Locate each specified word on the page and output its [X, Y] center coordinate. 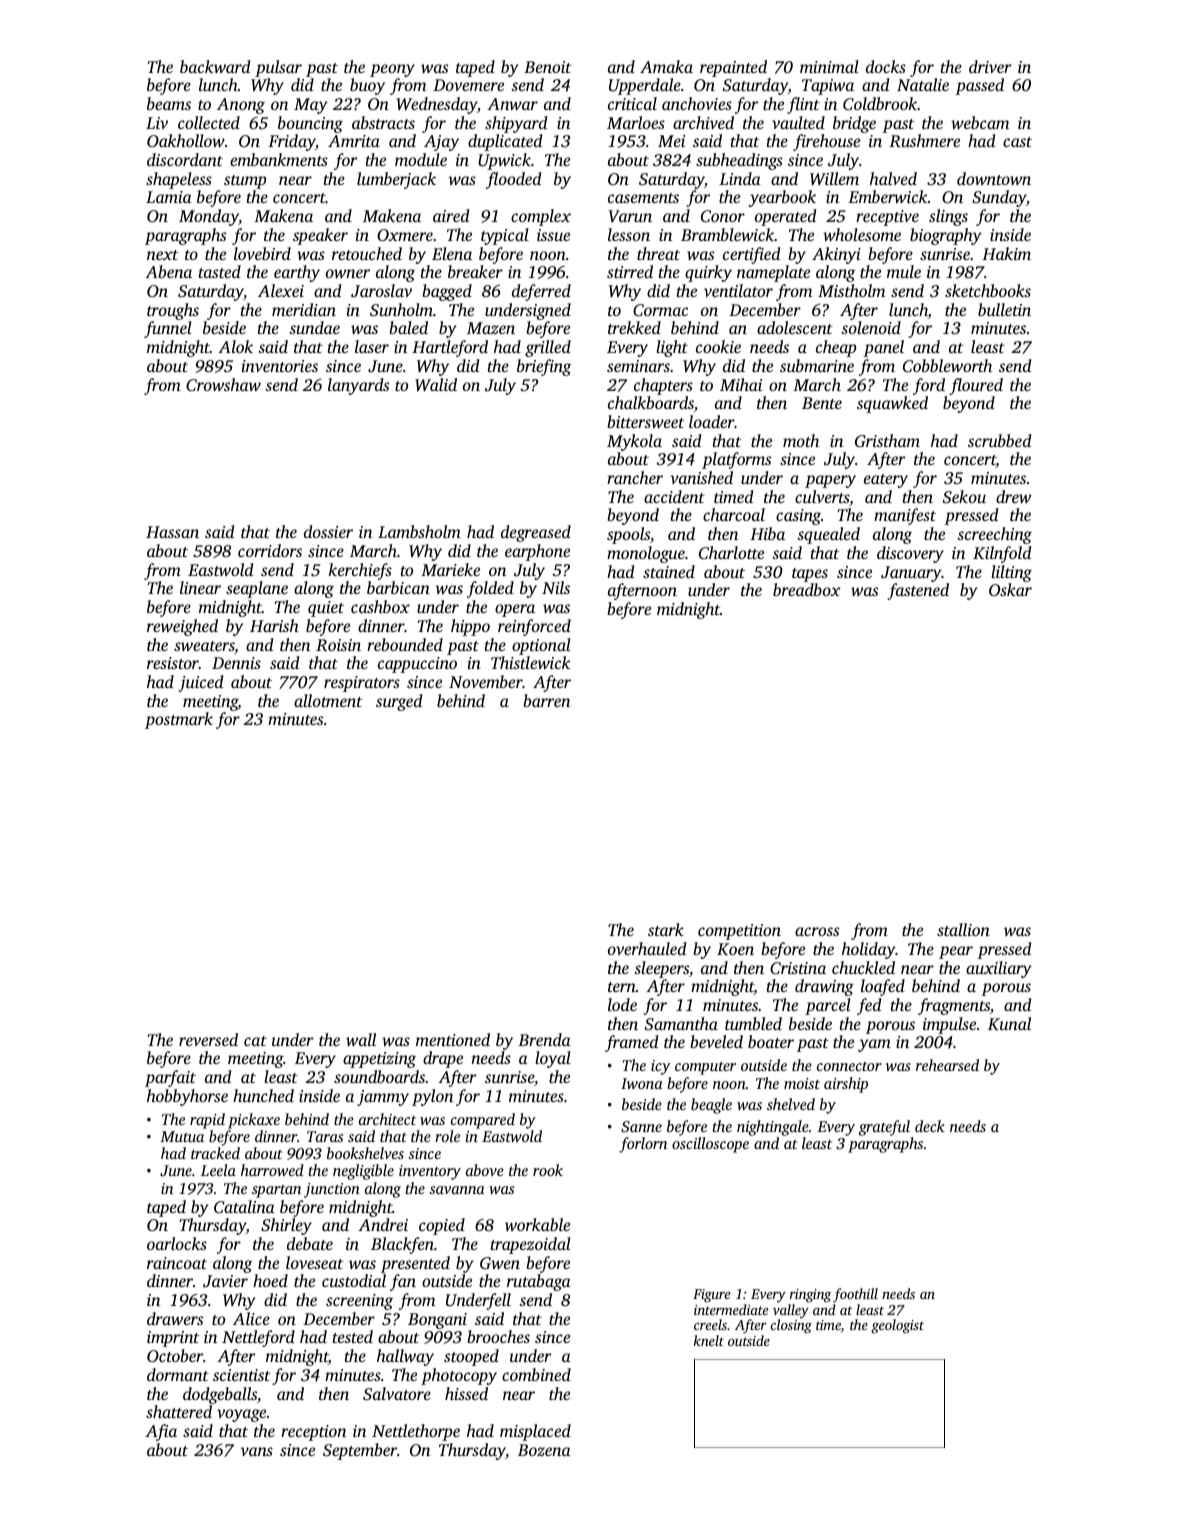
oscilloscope [710, 1145]
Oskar [1010, 589]
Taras [325, 1136]
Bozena [544, 1450]
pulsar [278, 68]
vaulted [798, 122]
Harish [274, 625]
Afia [161, 1432]
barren [546, 700]
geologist [897, 1326]
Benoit [547, 67]
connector [849, 1066]
